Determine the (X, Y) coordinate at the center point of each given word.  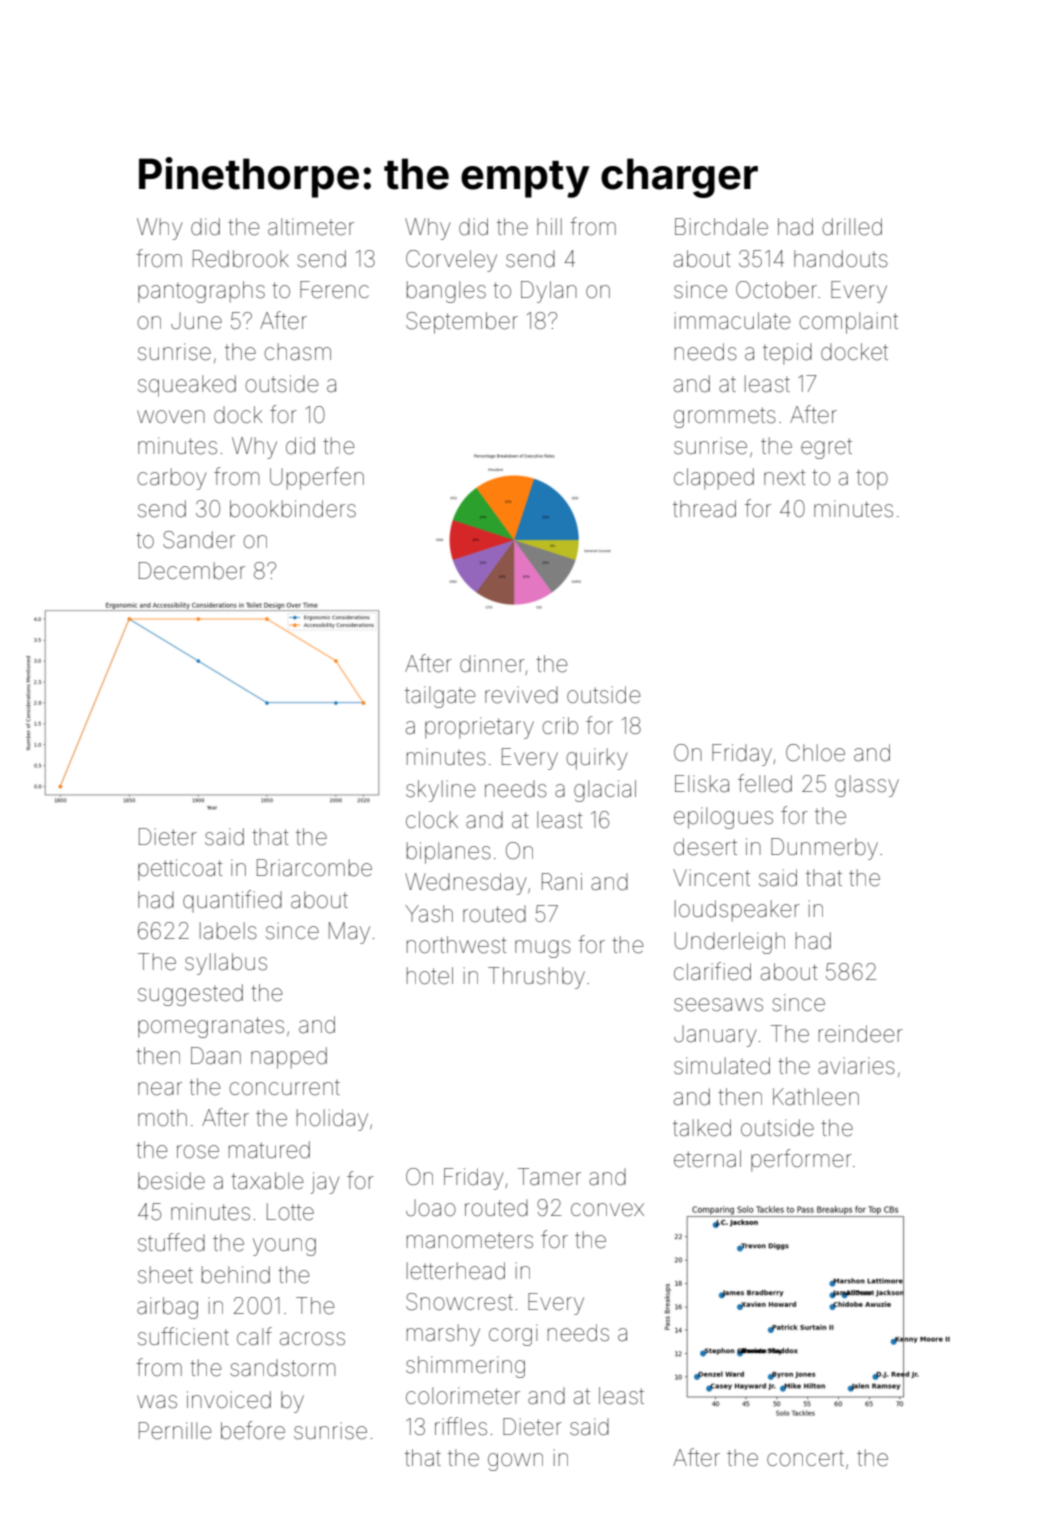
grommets (725, 417)
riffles (461, 1426)
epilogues (723, 818)
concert (805, 1459)
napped (289, 1058)
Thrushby (536, 978)
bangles (446, 292)
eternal (707, 1159)
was (157, 1402)
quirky (596, 759)
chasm (297, 352)
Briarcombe (314, 868)
